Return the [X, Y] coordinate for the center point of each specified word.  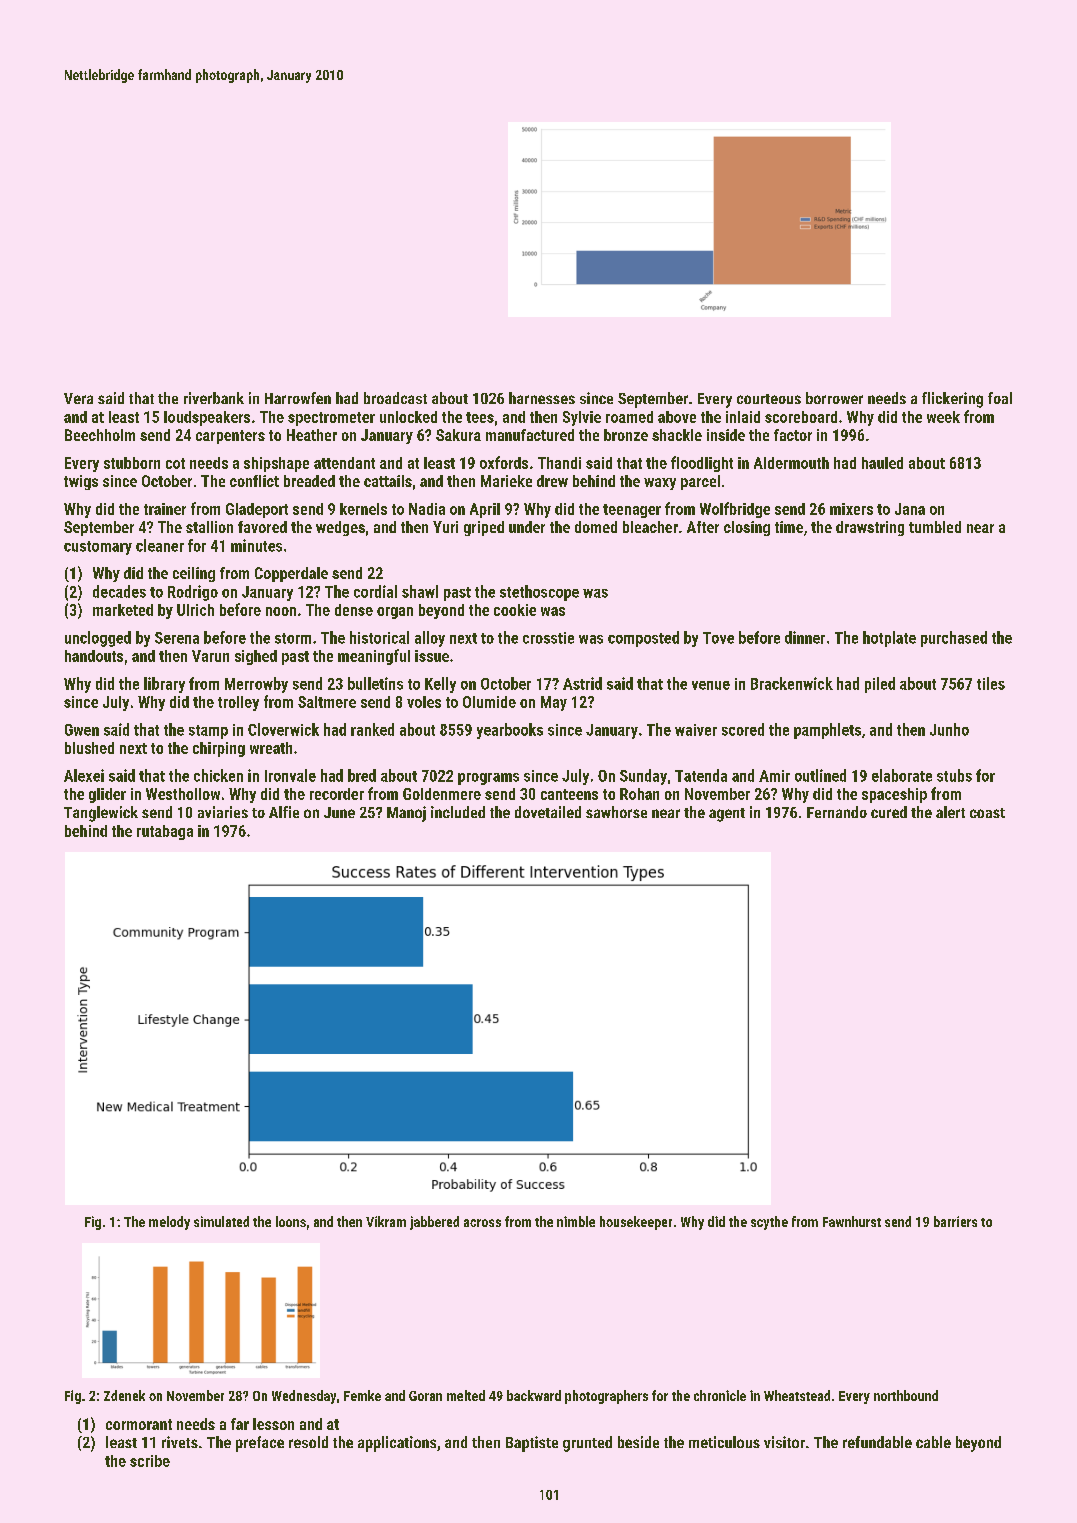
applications [397, 1444]
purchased [954, 639]
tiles [991, 683]
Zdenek [124, 1395]
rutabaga [165, 832]
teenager [632, 511]
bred [362, 775]
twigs [81, 482]
